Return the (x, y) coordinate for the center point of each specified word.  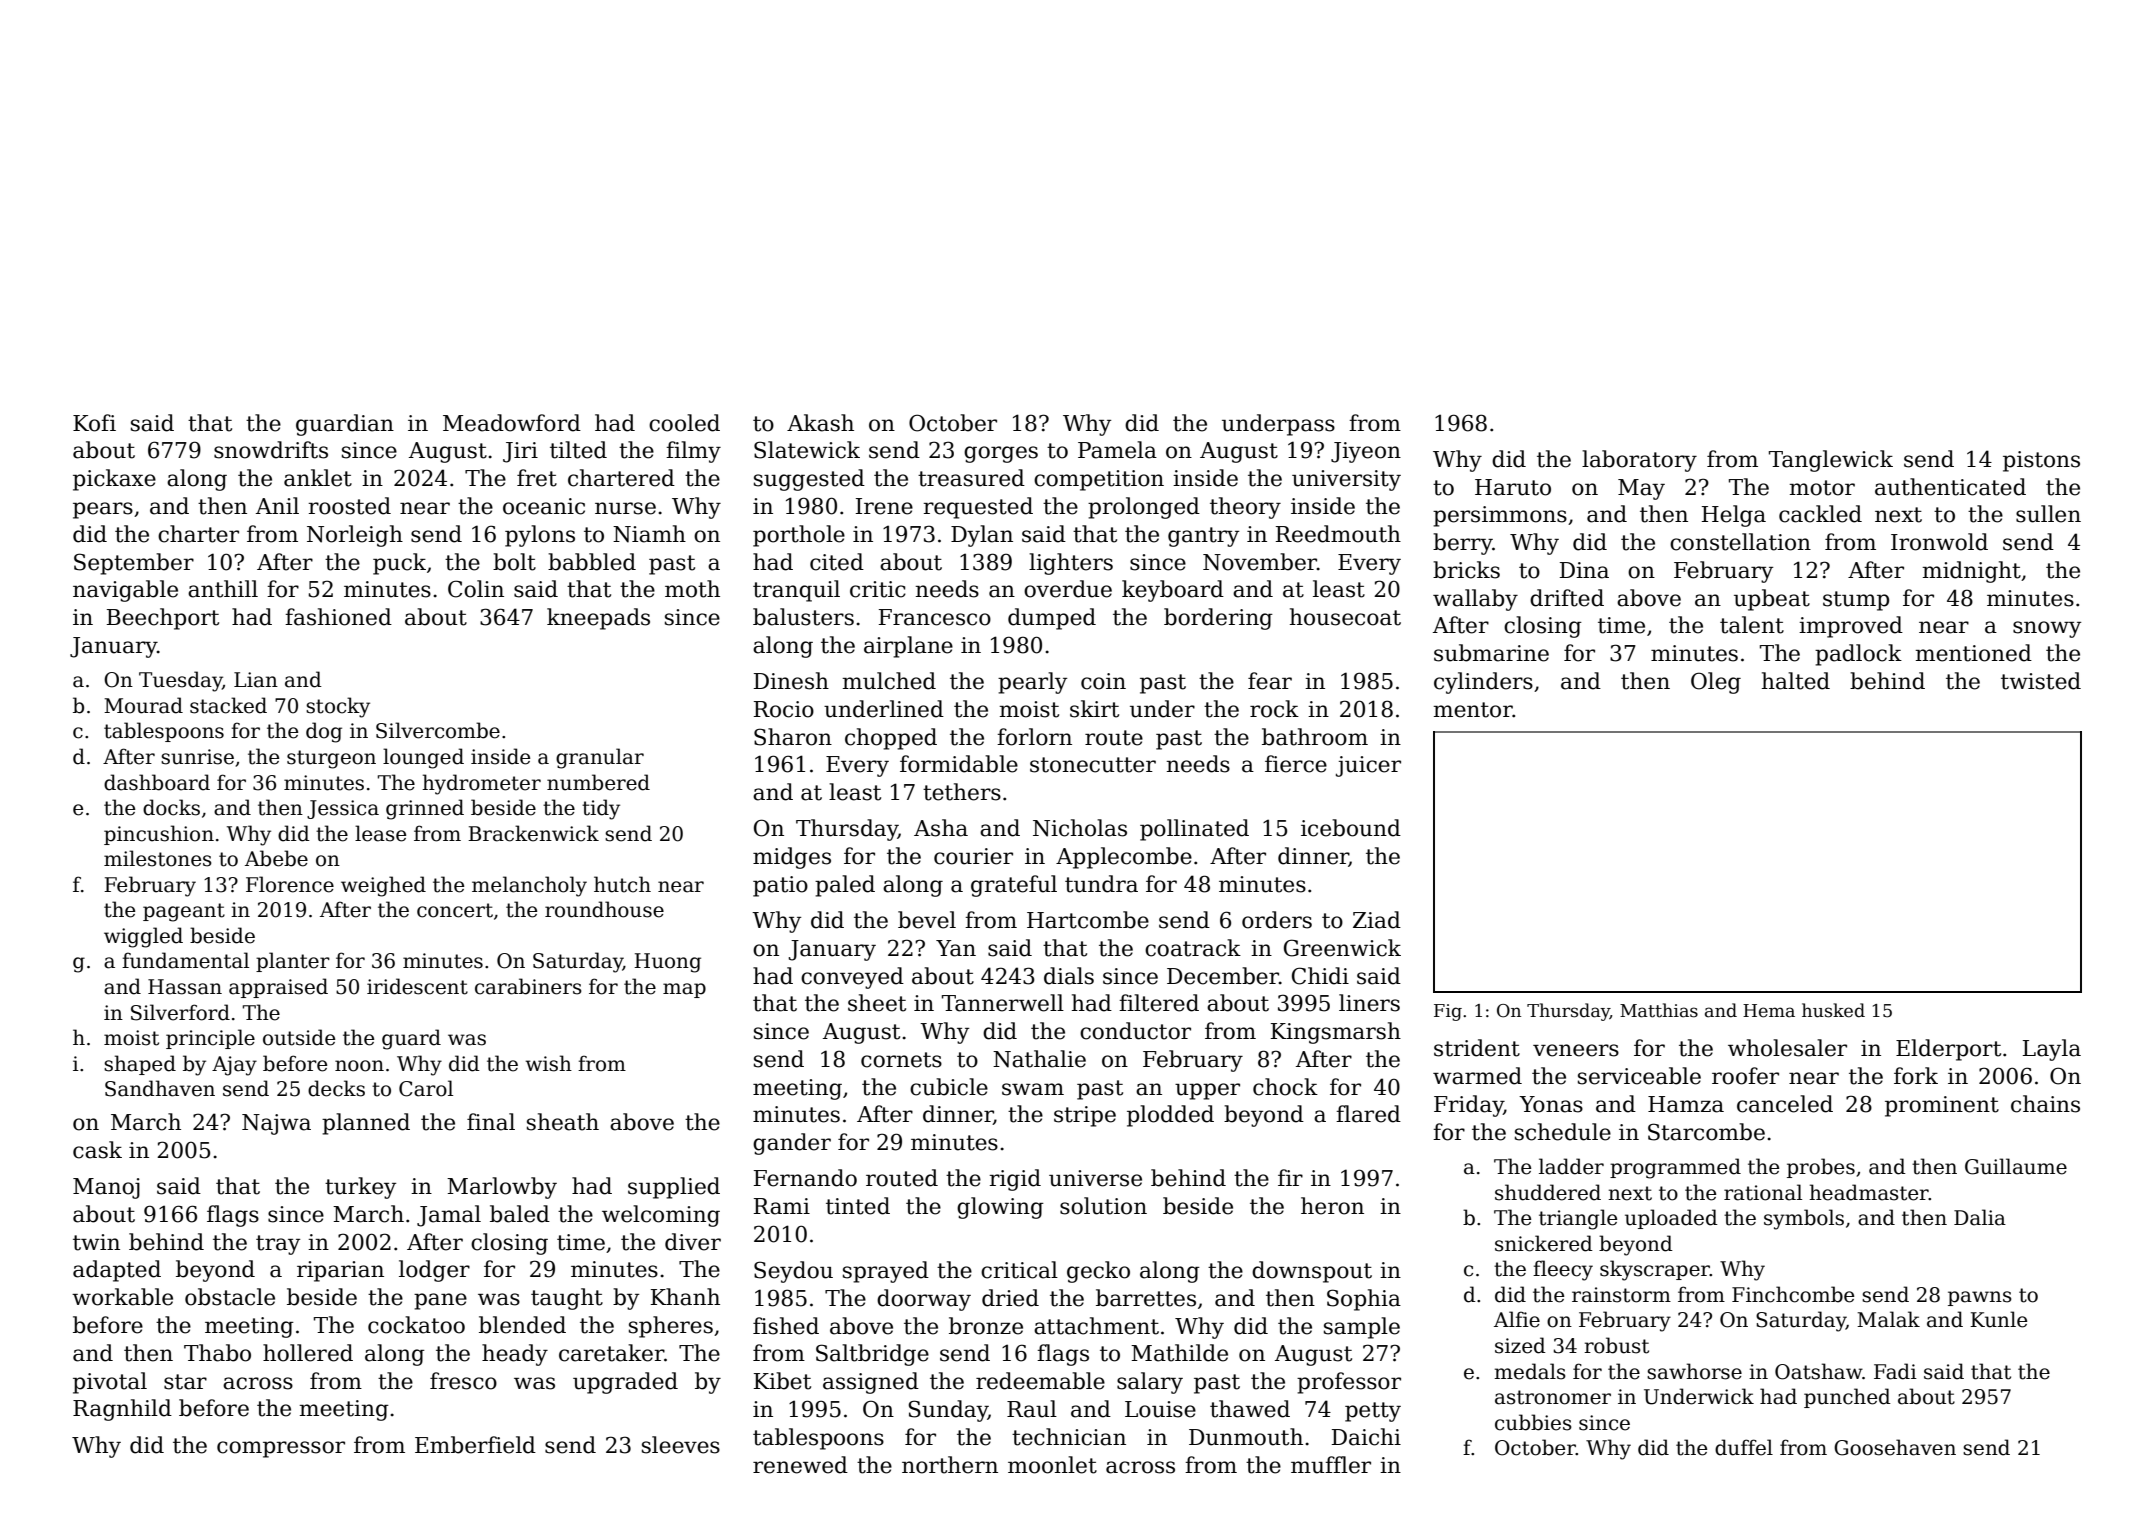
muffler (1331, 1465)
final (491, 1122)
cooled (684, 423)
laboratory (1639, 461)
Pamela (1117, 450)
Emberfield (475, 1445)
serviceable (1639, 1076)
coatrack (1193, 948)
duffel (1744, 1447)
